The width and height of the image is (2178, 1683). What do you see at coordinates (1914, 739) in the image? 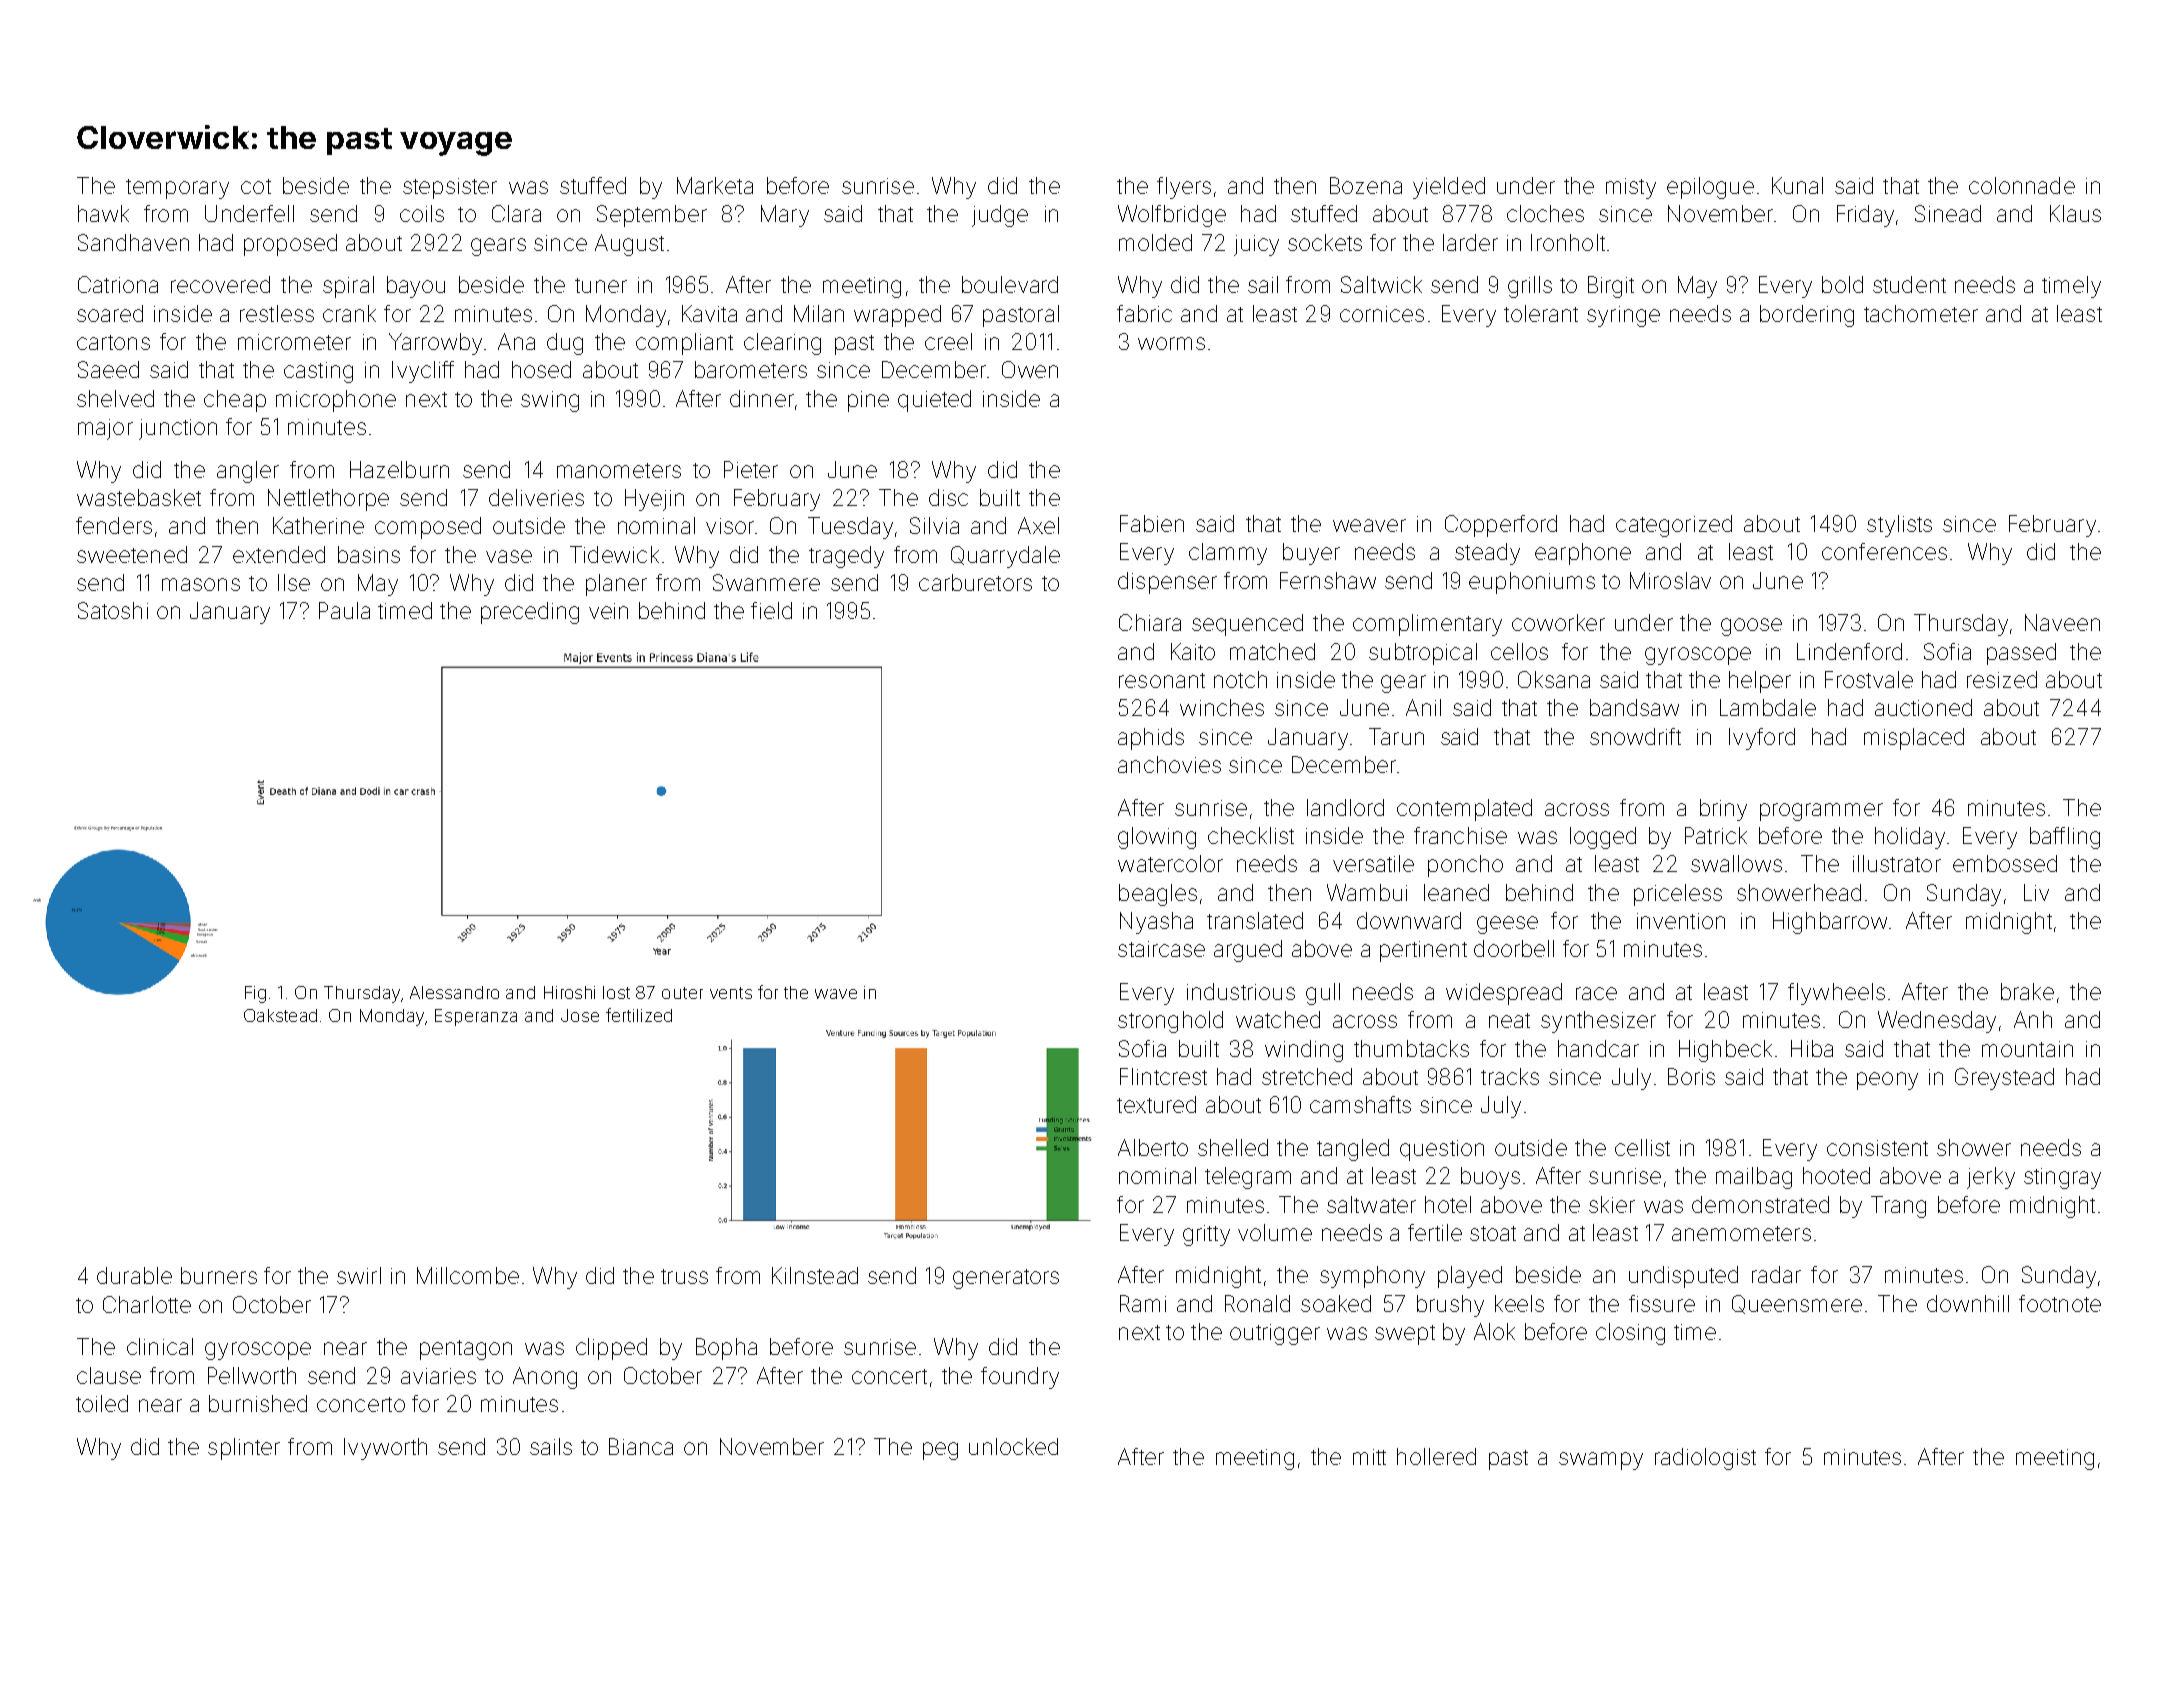
I see `misplaced` at bounding box center [1914, 739].
